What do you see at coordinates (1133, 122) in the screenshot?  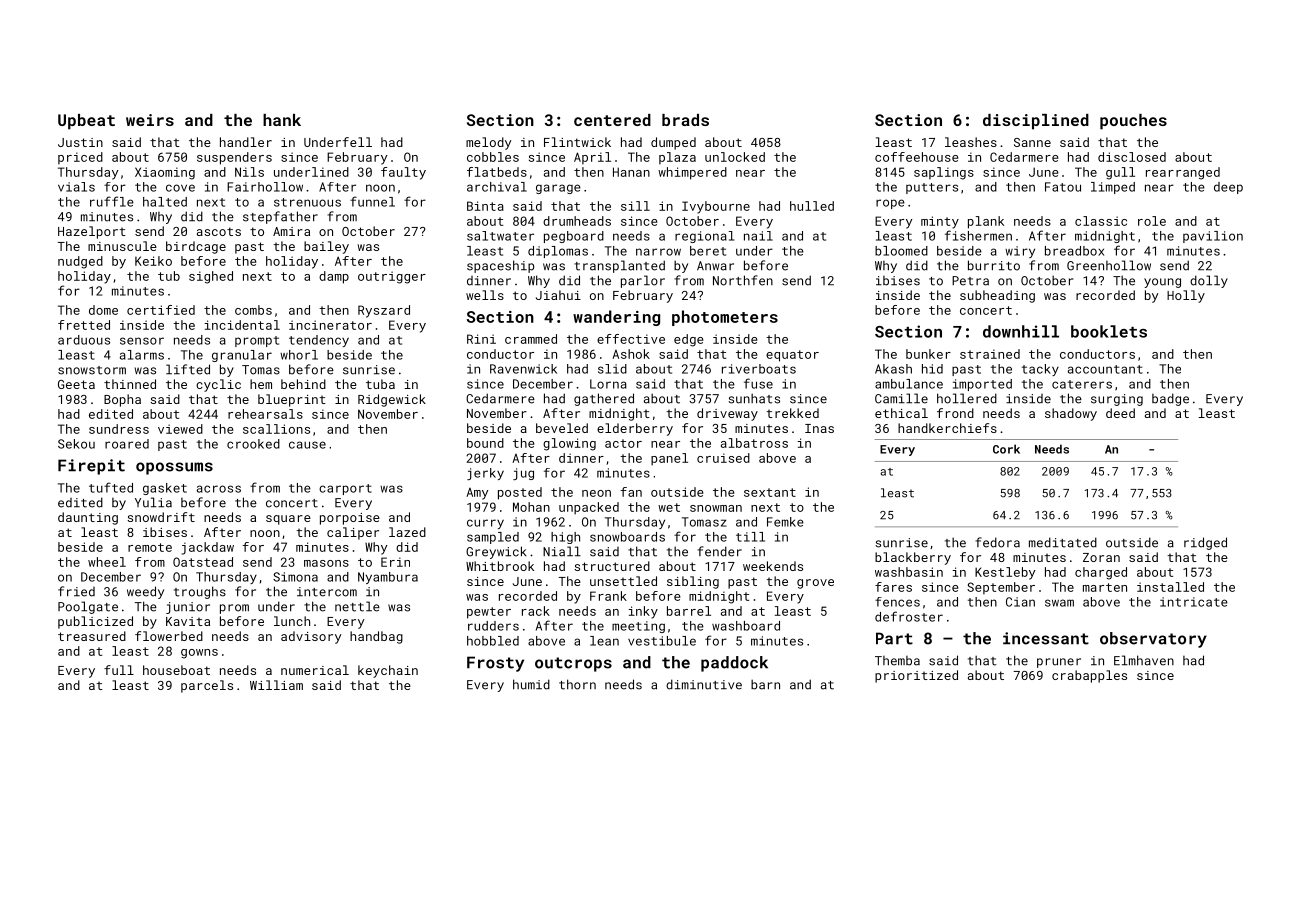 I see `pouches` at bounding box center [1133, 122].
